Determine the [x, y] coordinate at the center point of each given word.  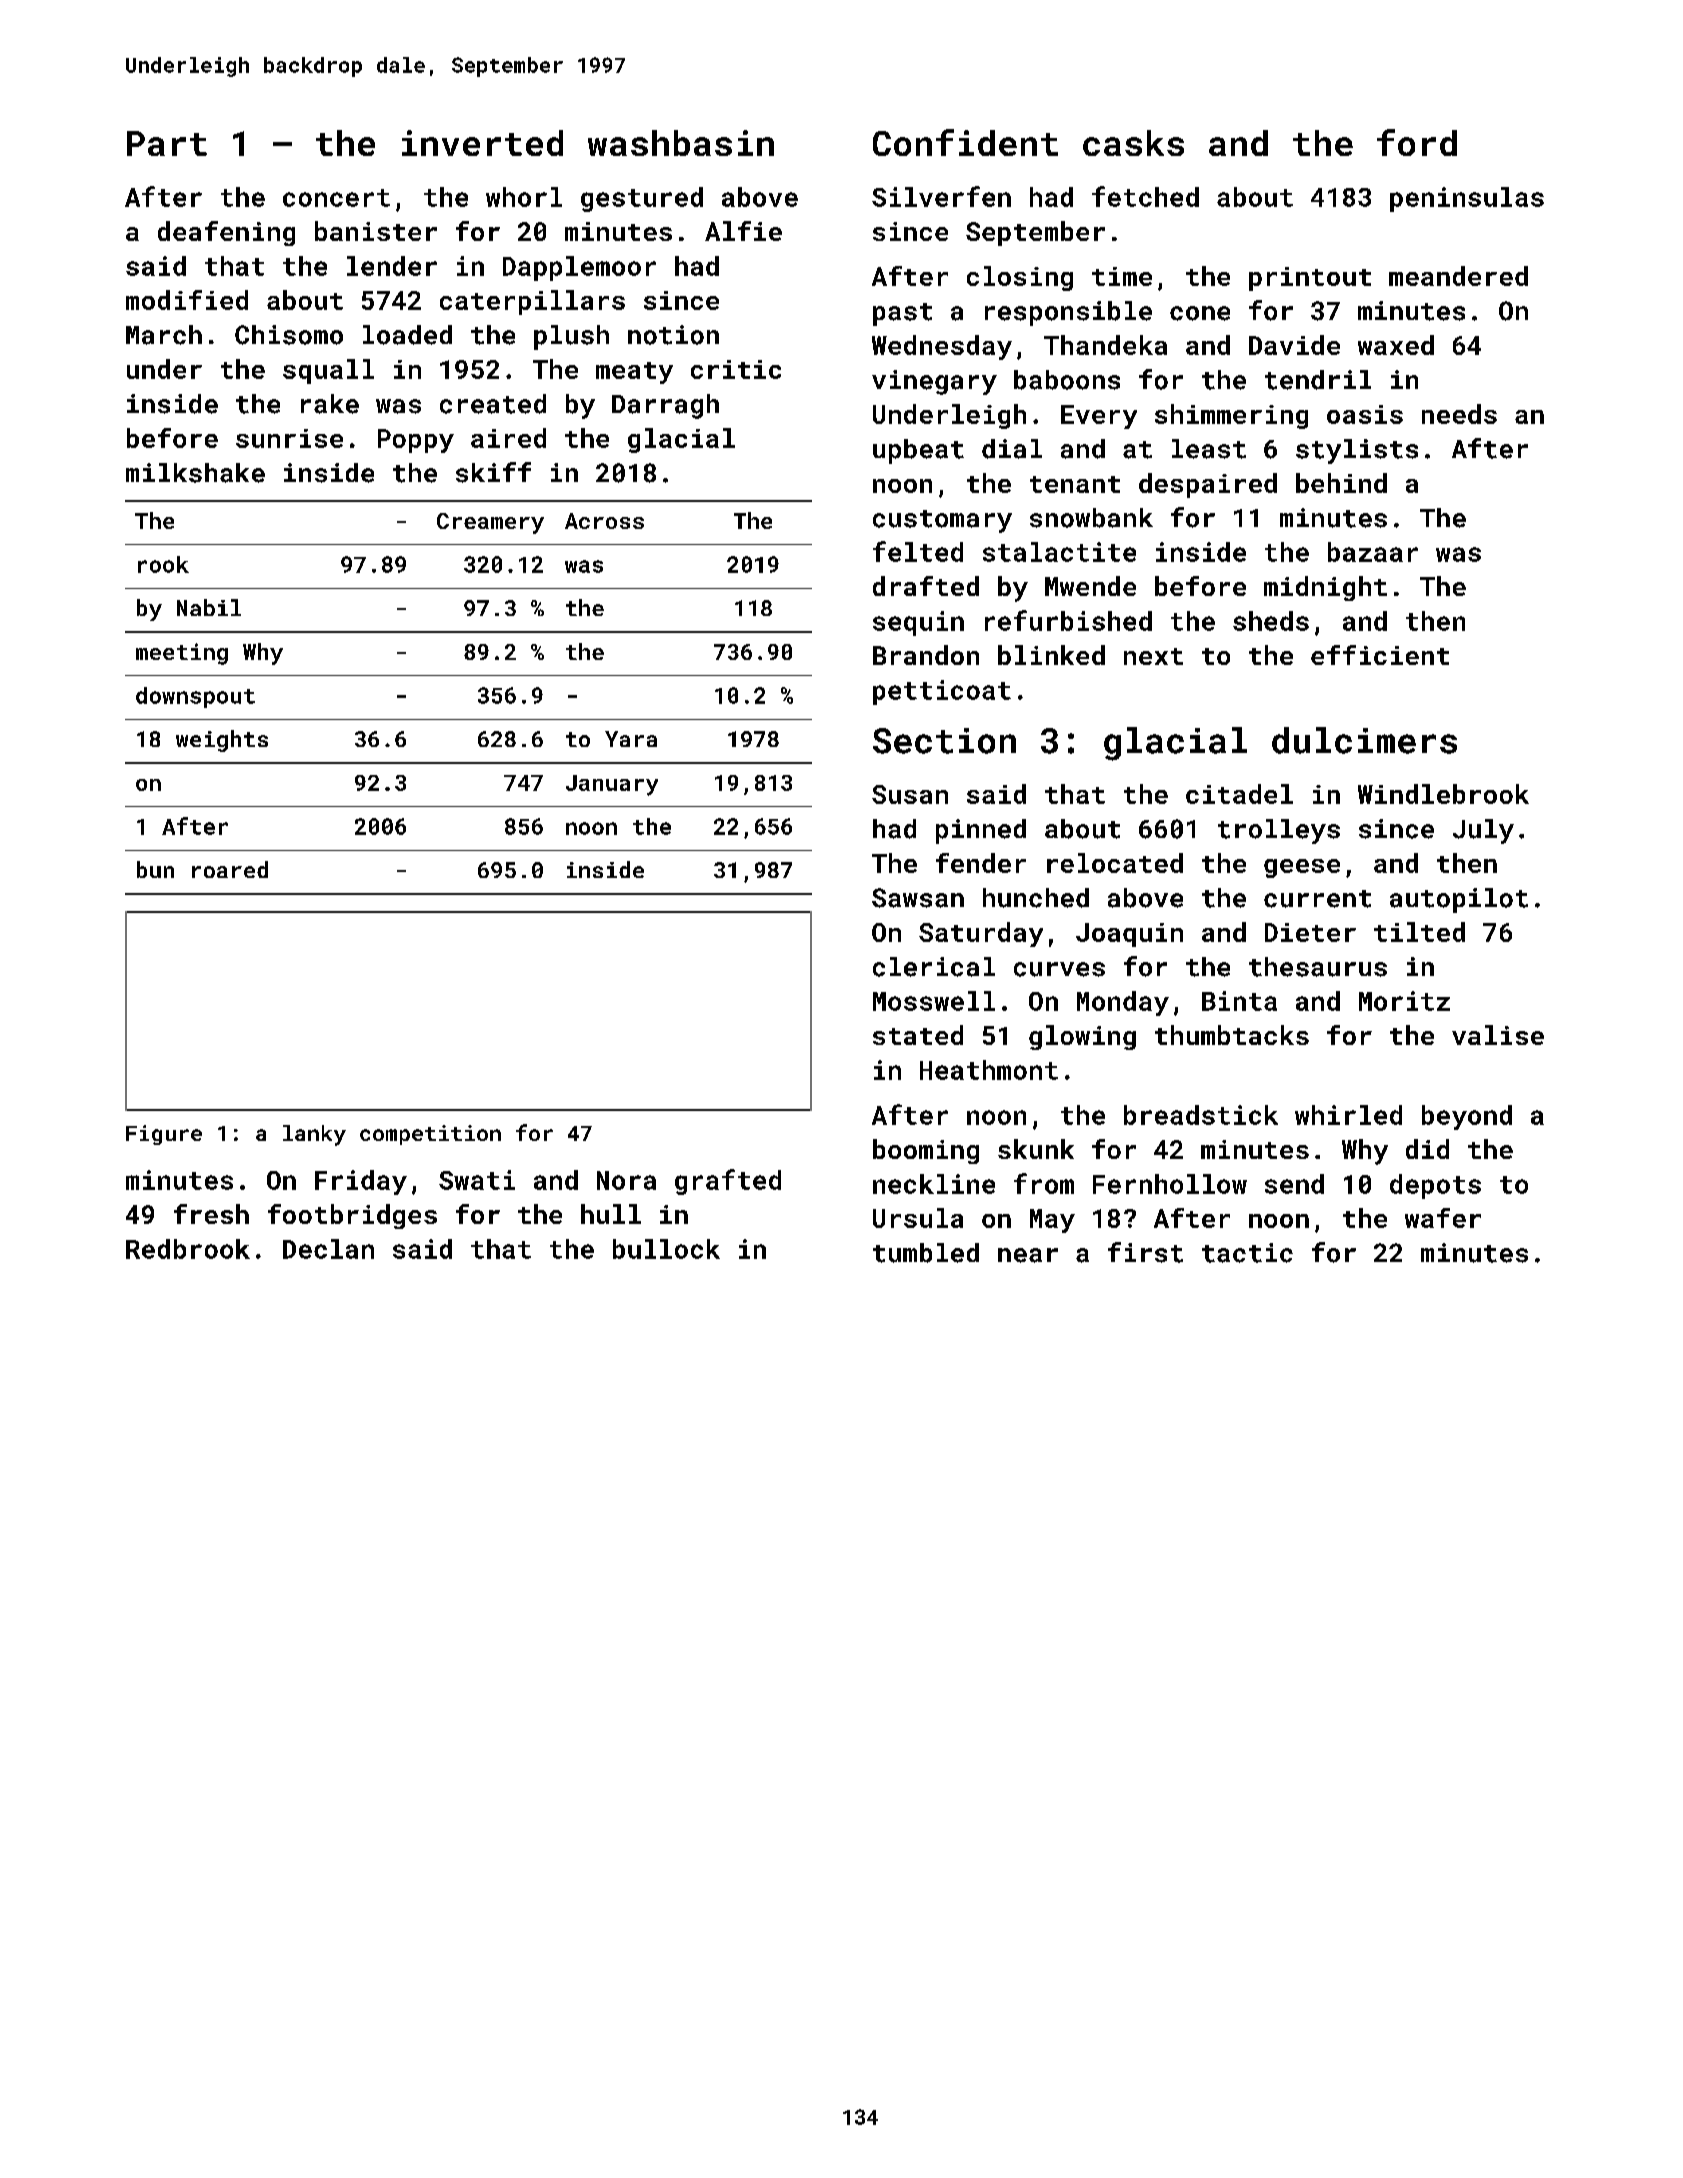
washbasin [681, 143]
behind [1341, 483]
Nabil [209, 607]
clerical [934, 967]
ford [1417, 142]
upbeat [918, 451]
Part [167, 143]
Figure [164, 1135]
